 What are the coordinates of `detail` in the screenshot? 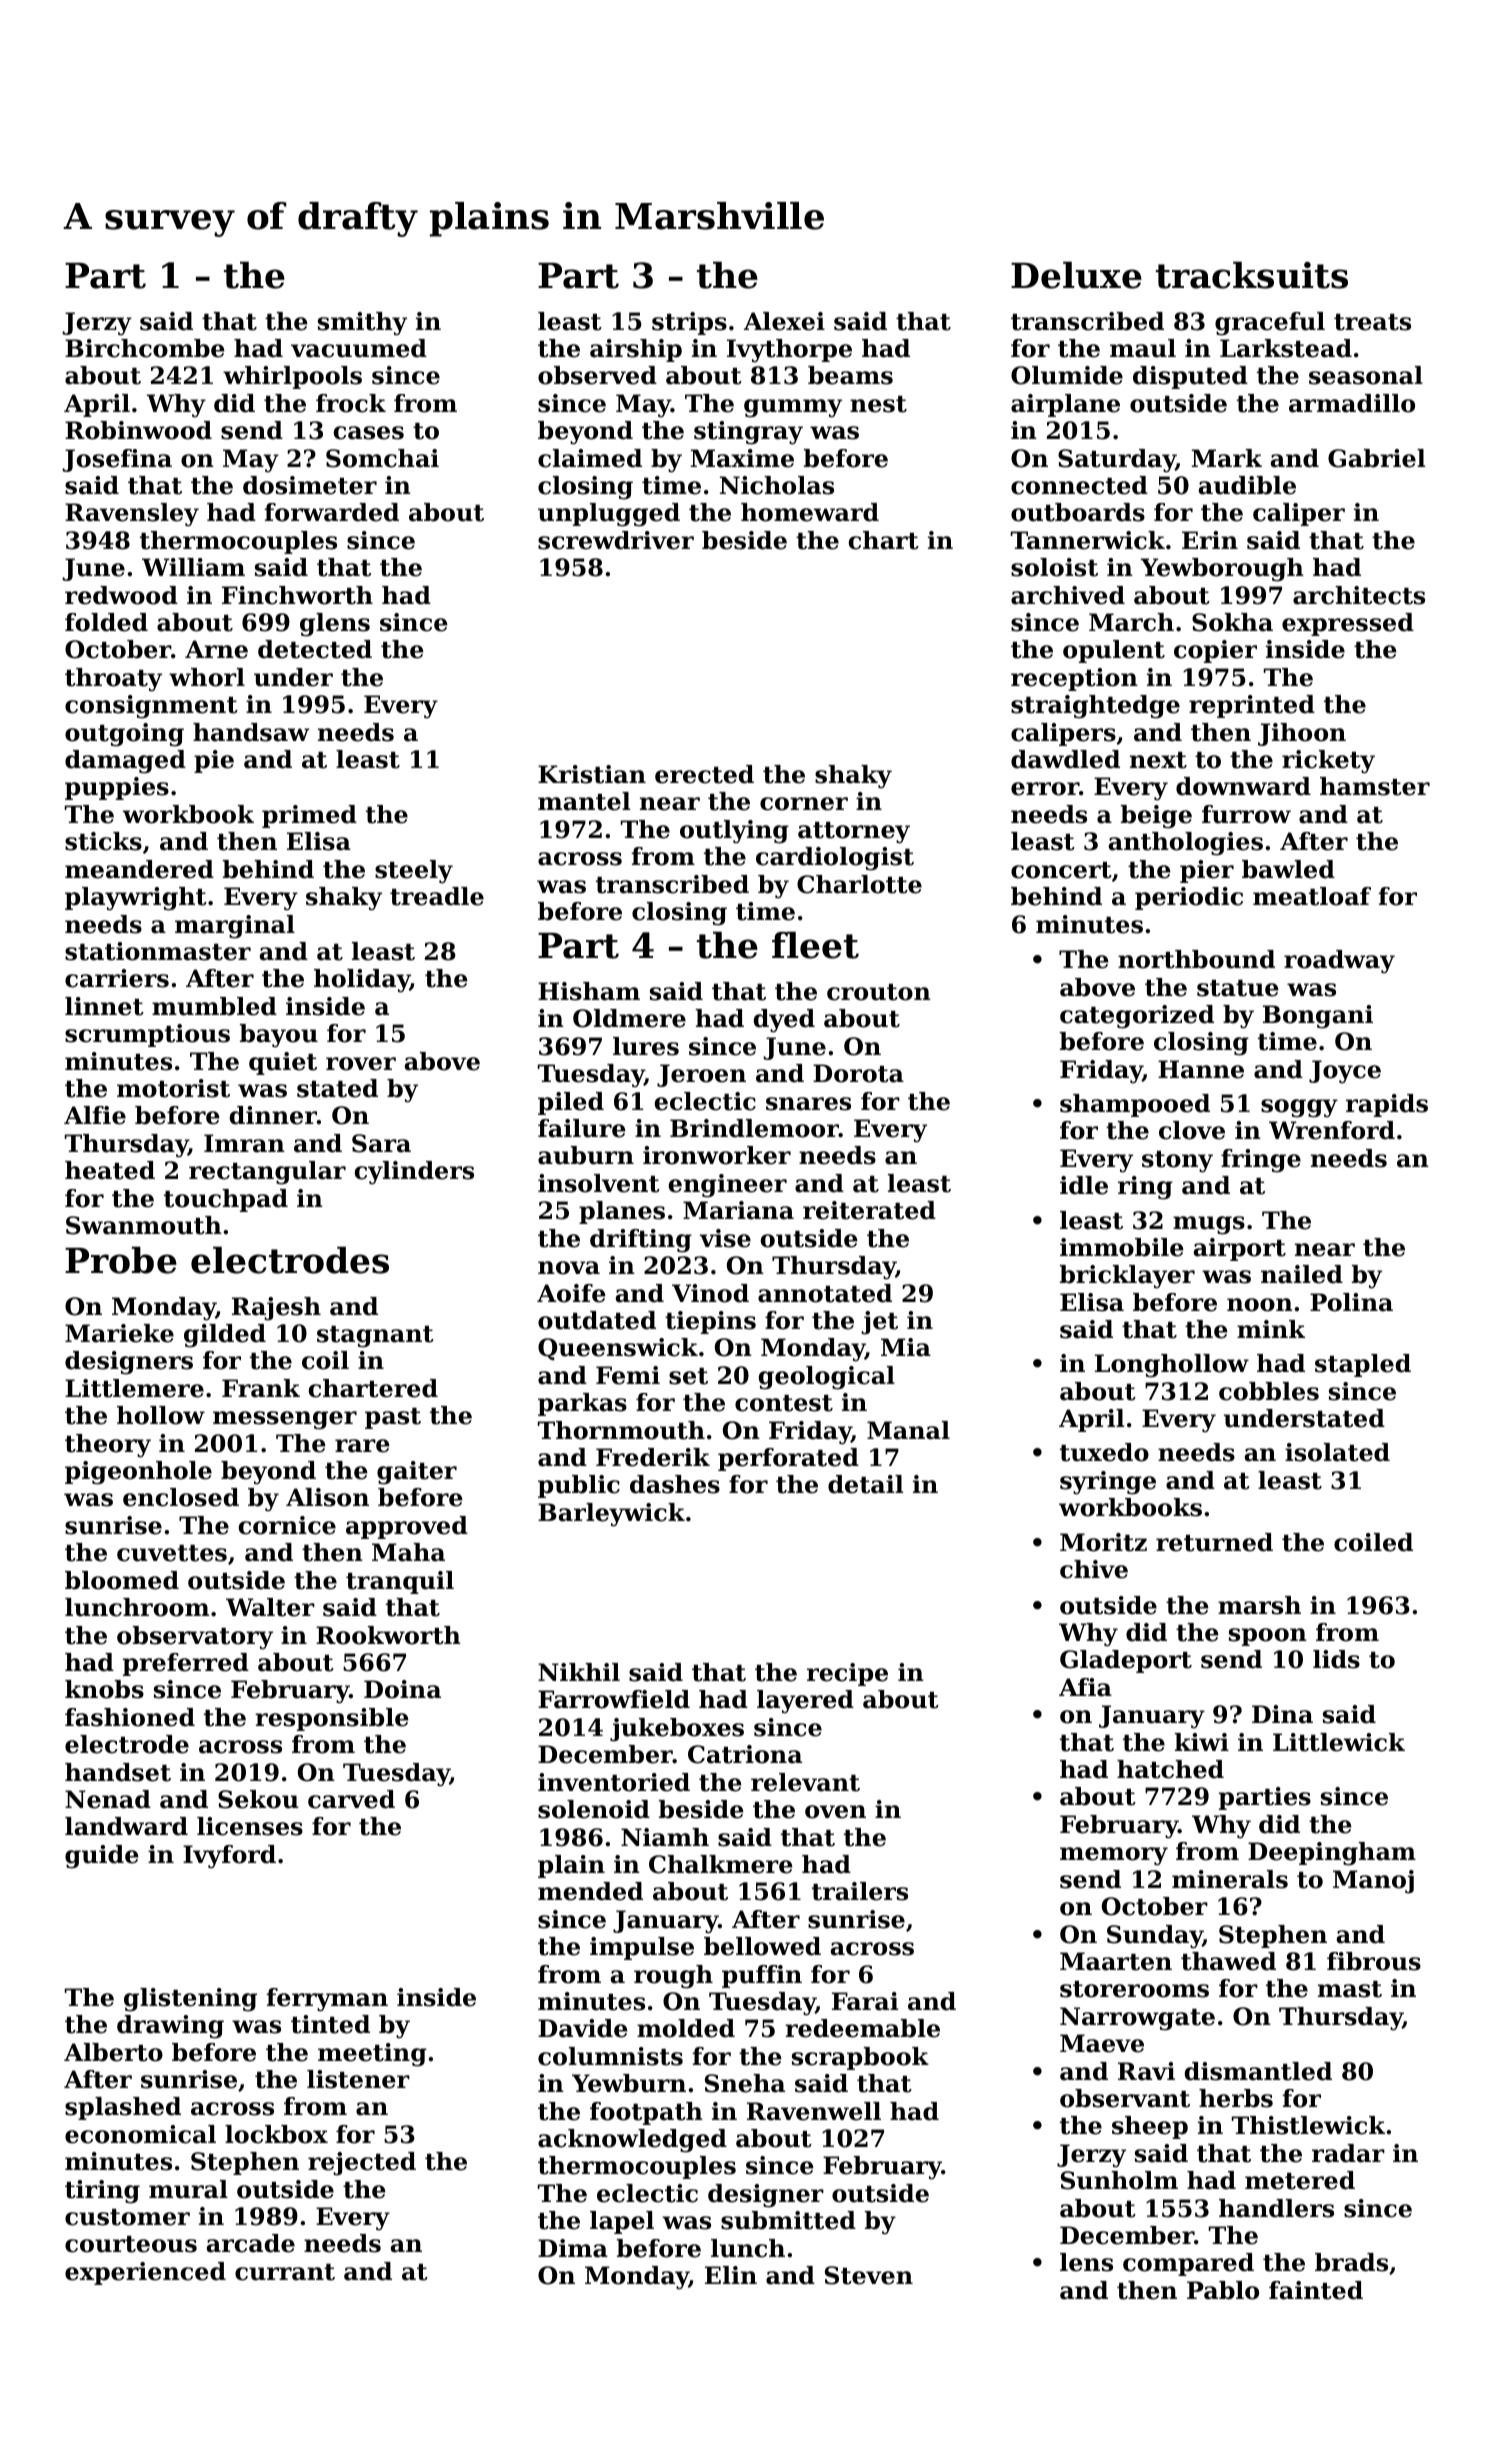 It's located at (865, 1484).
